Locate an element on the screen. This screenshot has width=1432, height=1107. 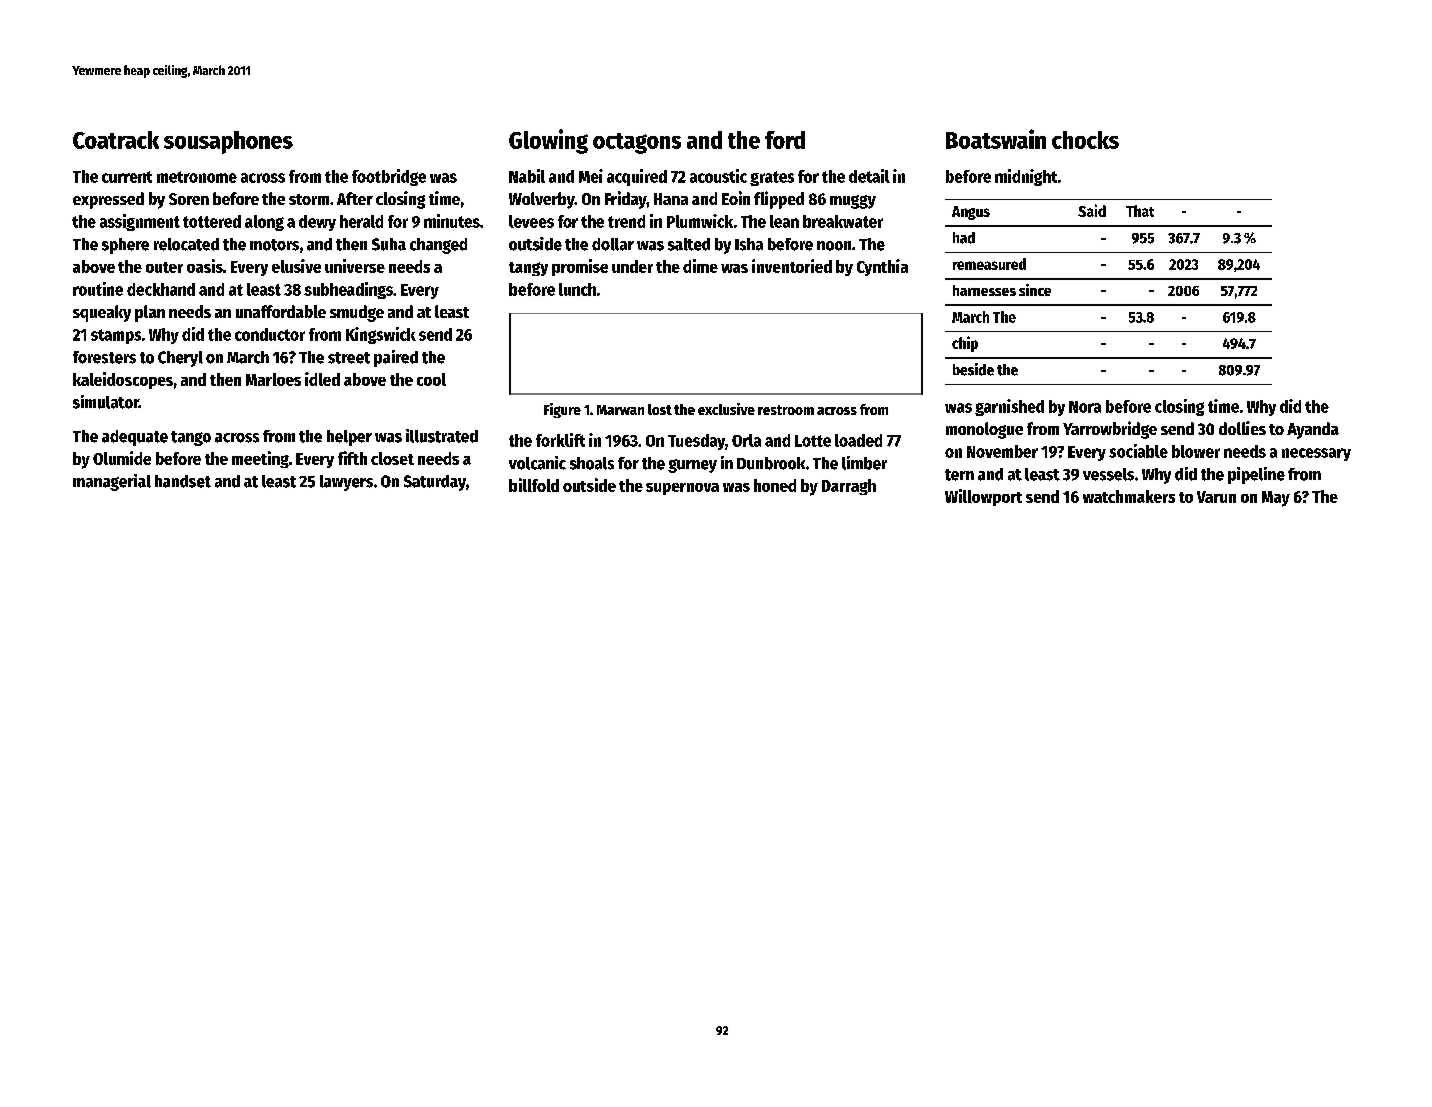
routine is located at coordinates (98, 289).
